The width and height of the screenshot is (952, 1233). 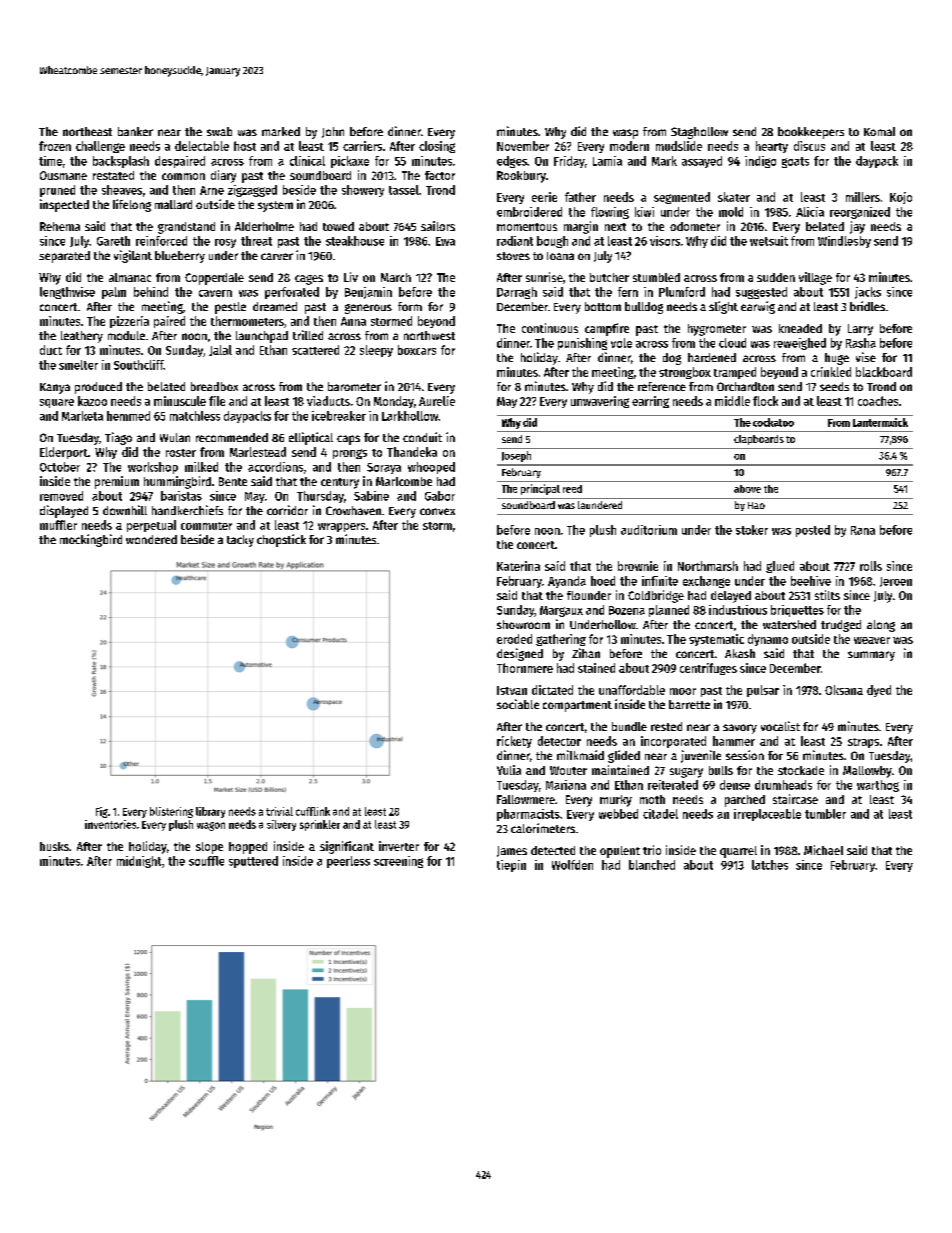 What do you see at coordinates (871, 656) in the screenshot?
I see `summary` at bounding box center [871, 656].
